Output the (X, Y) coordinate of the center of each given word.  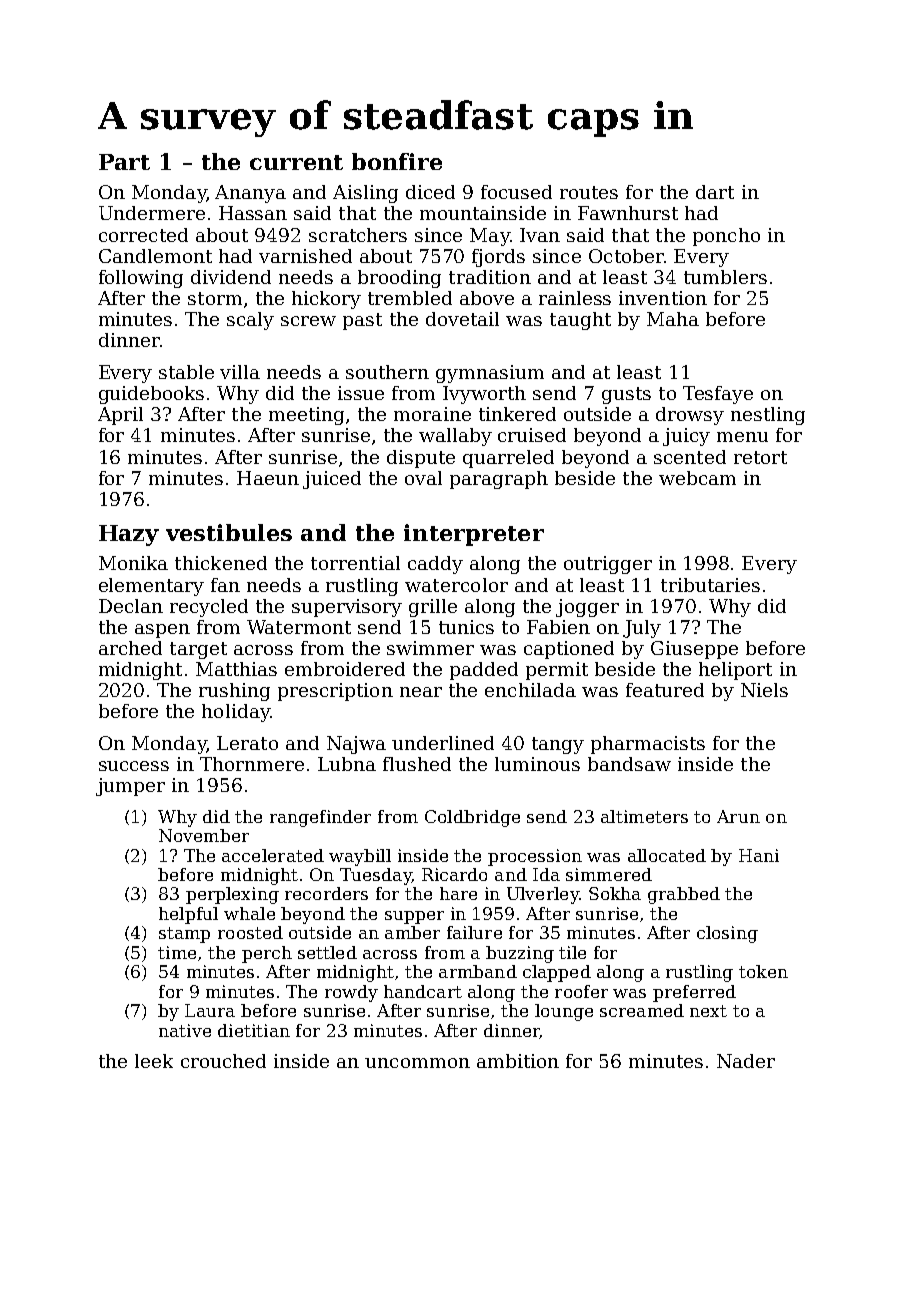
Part (124, 162)
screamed (642, 1010)
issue (361, 393)
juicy (686, 437)
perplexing (232, 895)
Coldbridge (472, 818)
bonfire (397, 161)
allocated (667, 855)
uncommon (417, 1063)
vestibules (229, 532)
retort (760, 457)
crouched (223, 1061)
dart (715, 192)
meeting (306, 416)
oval (423, 478)
